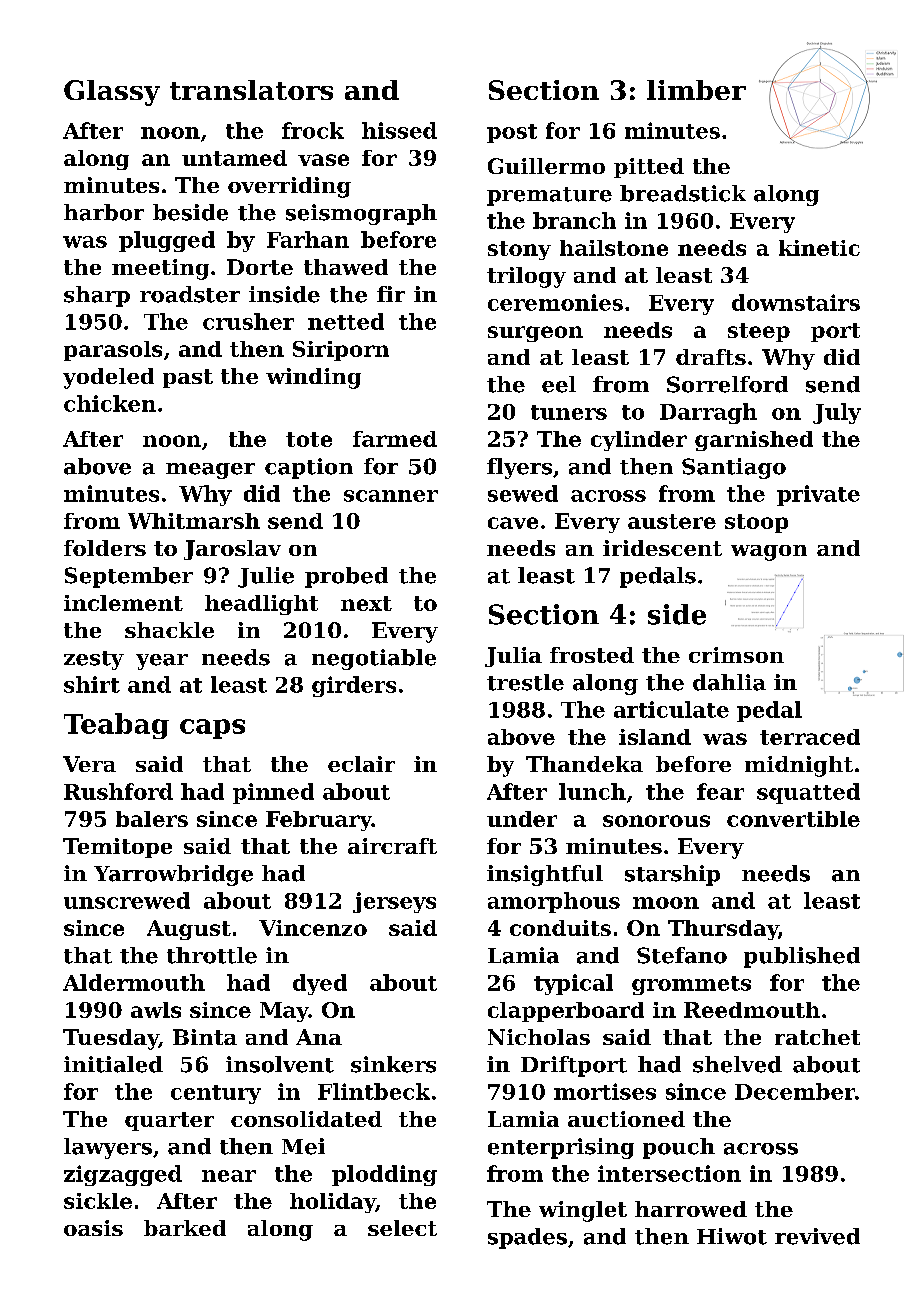 The height and width of the image is (1314, 924). I want to click on limber, so click(696, 90).
